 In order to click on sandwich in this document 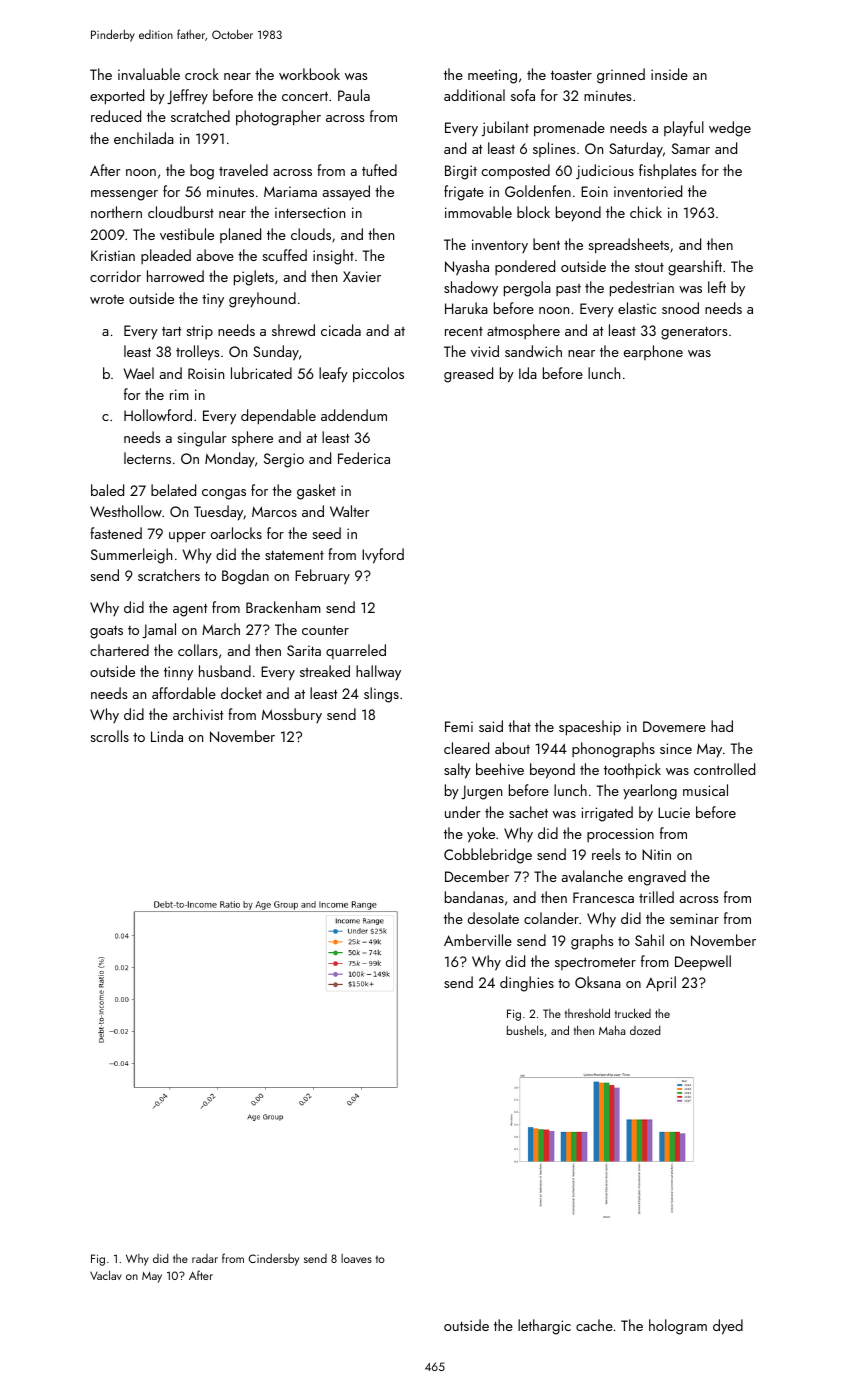, I will do `click(533, 351)`.
